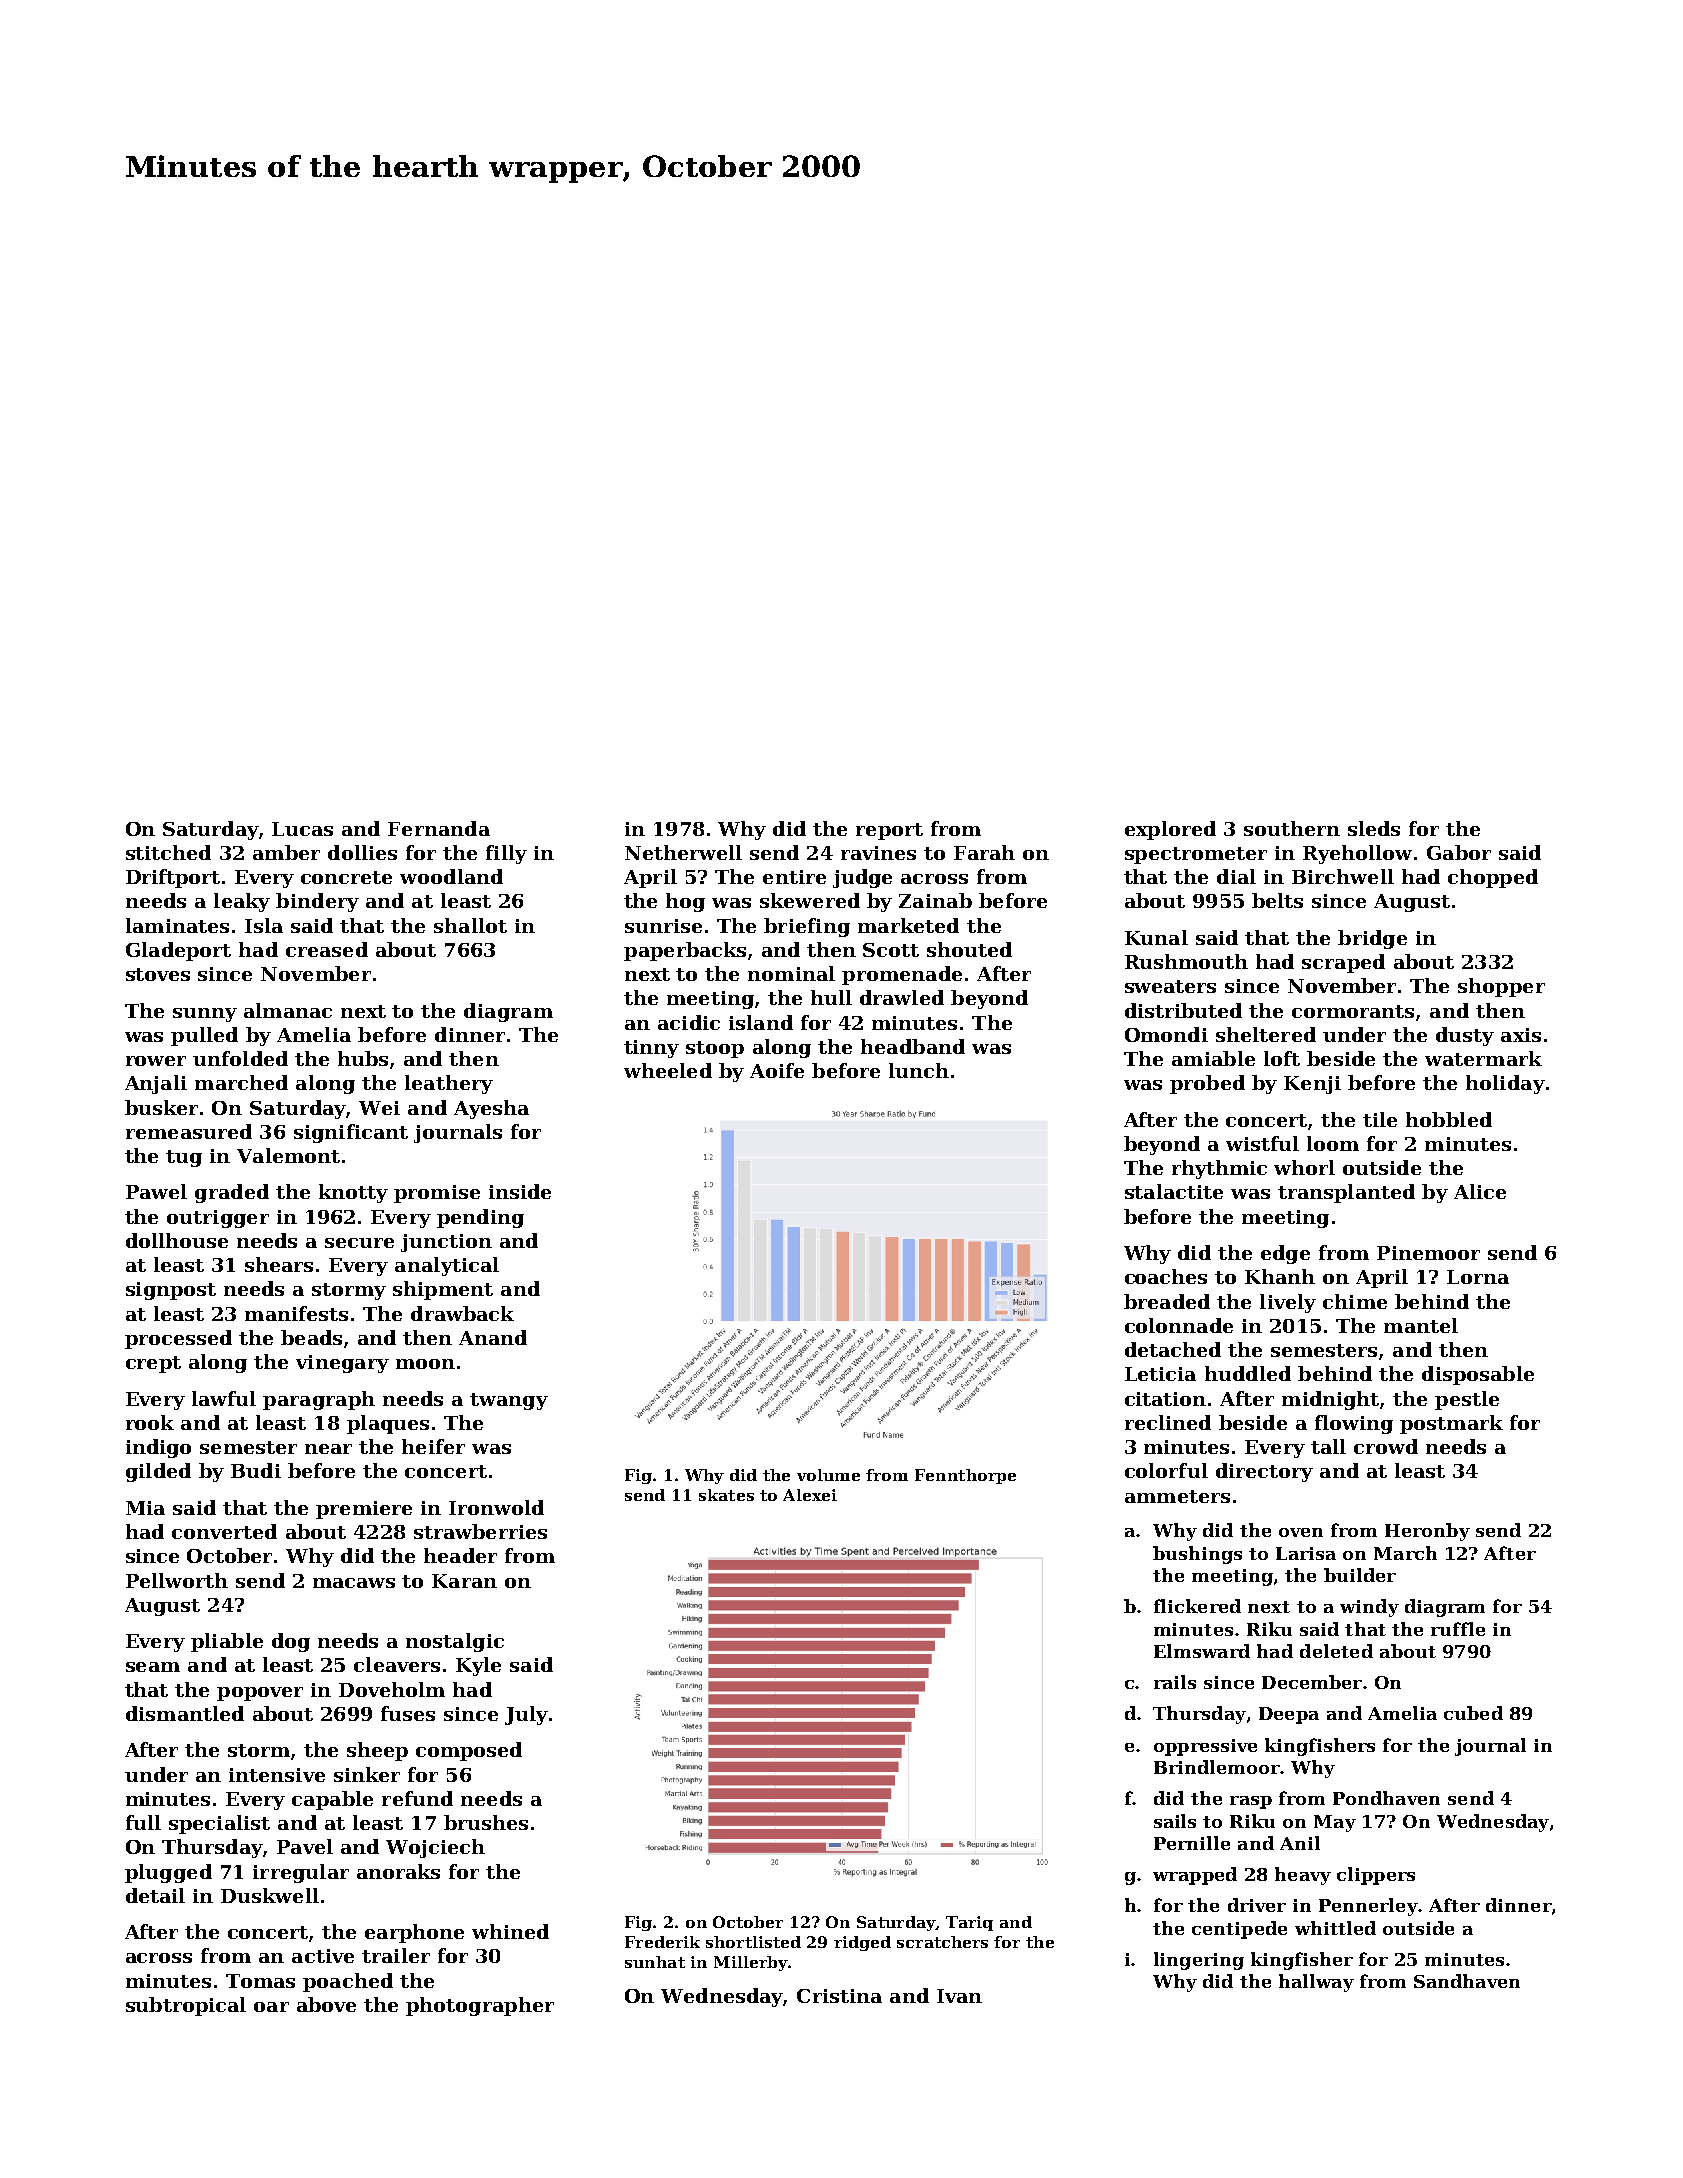 Image resolution: width=1683 pixels, height=2178 pixels. What do you see at coordinates (1199, 1961) in the page?
I see `lingering` at bounding box center [1199, 1961].
